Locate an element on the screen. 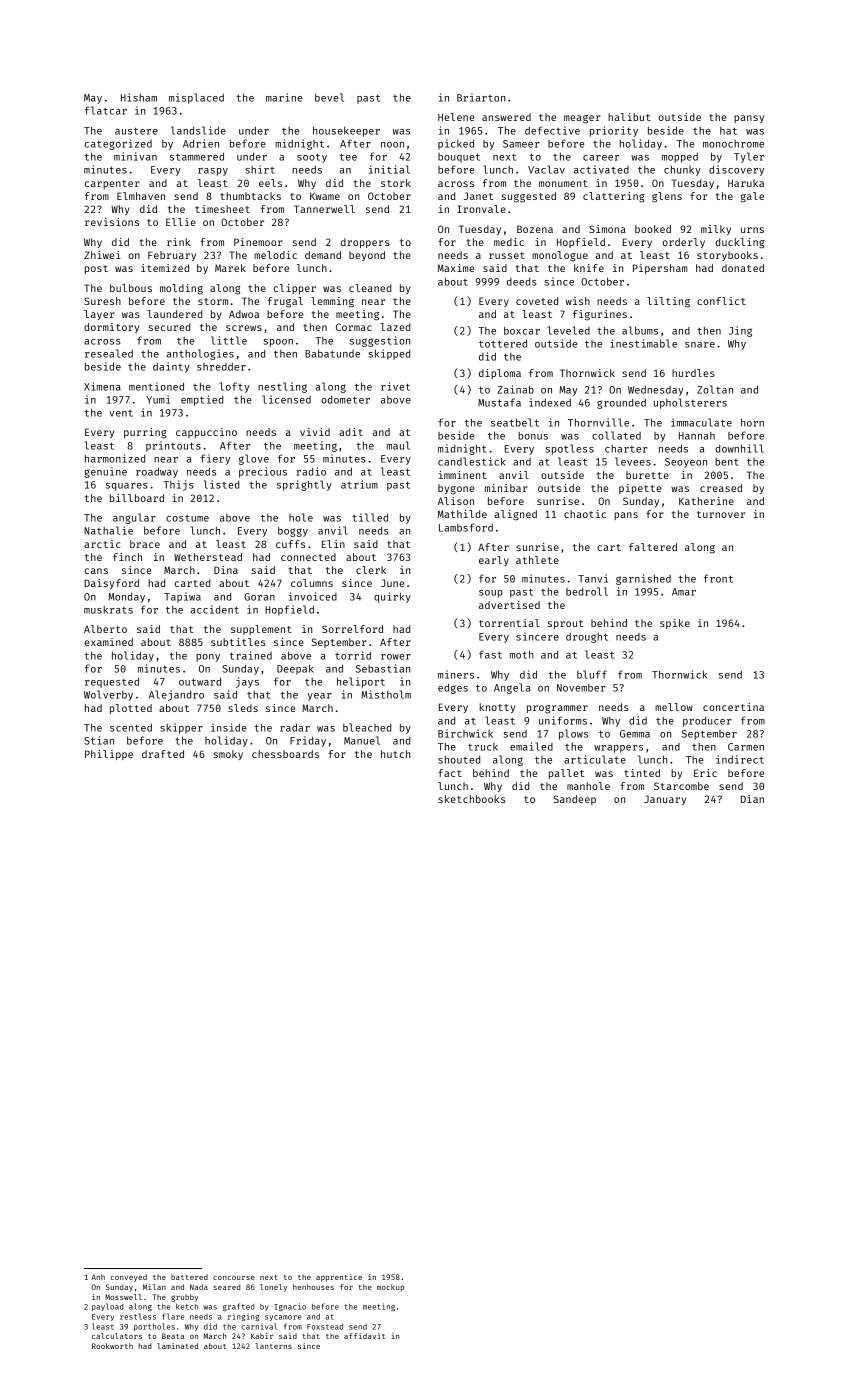 The width and height of the screenshot is (849, 1400). mockup is located at coordinates (390, 1288).
